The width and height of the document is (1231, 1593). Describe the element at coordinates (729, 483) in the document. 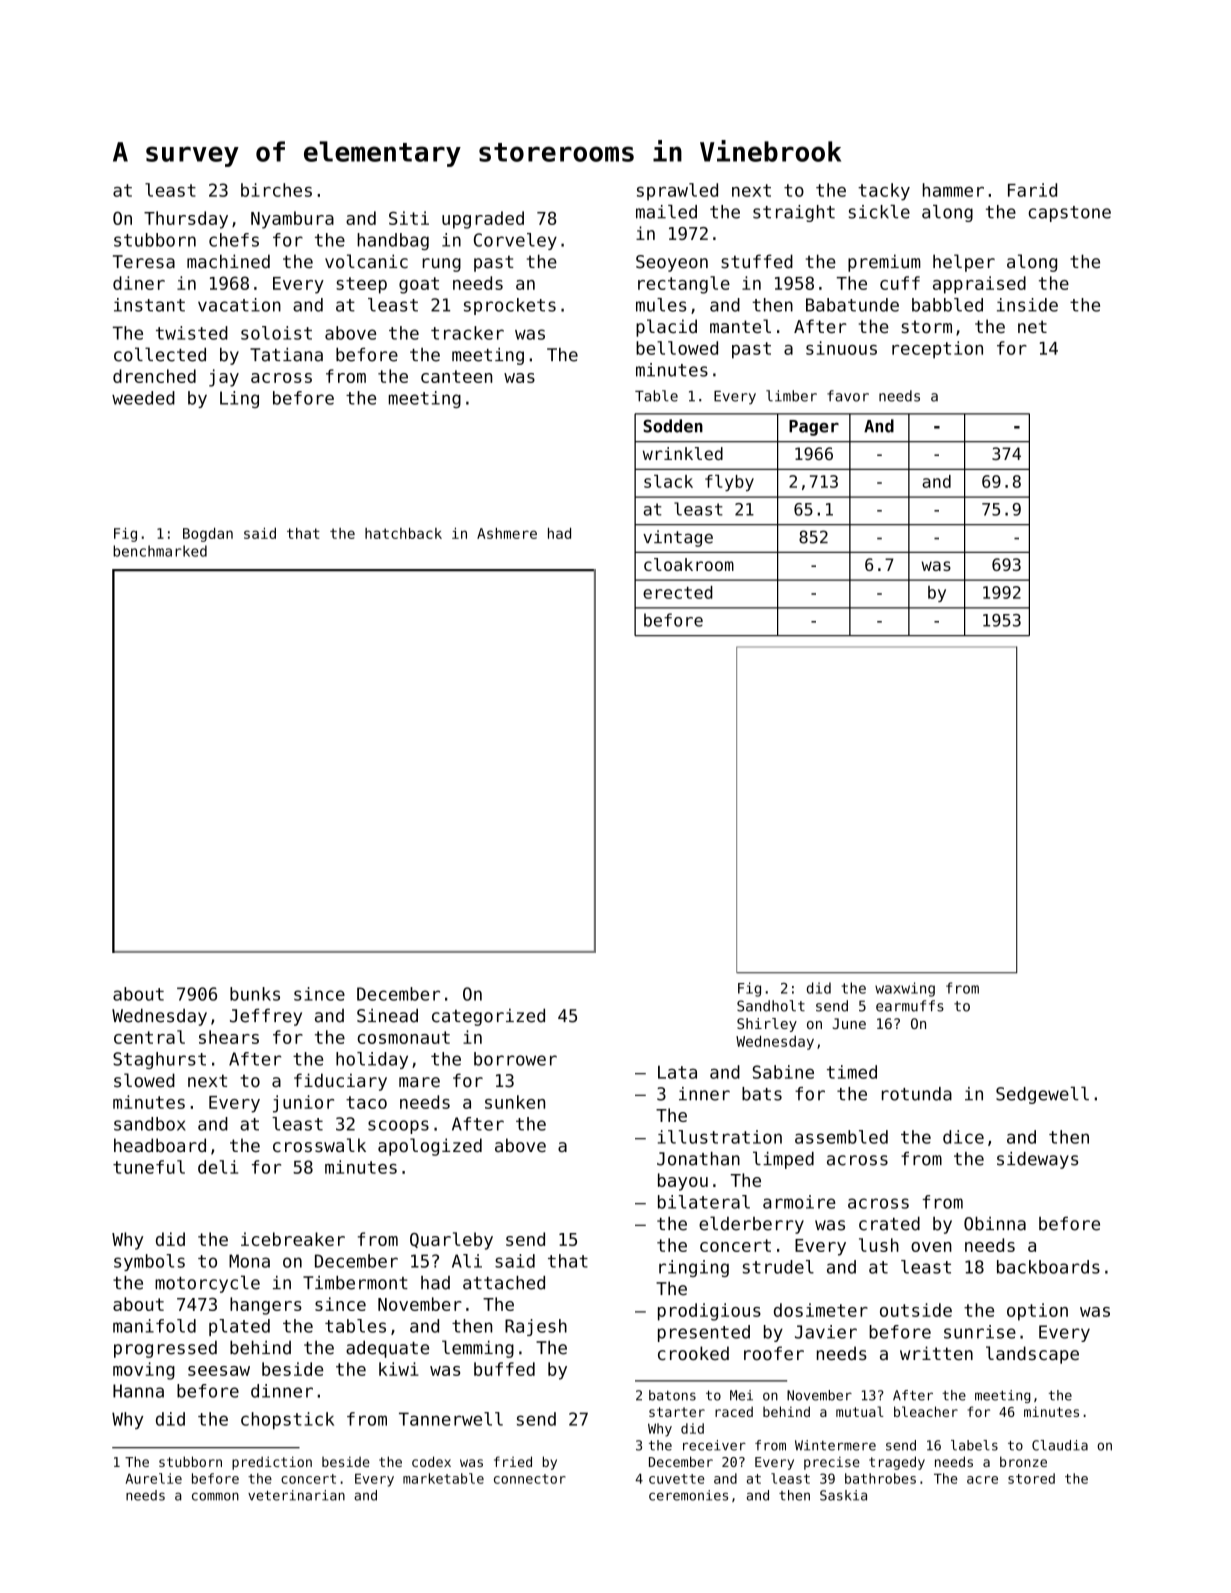

I see `flyby` at that location.
